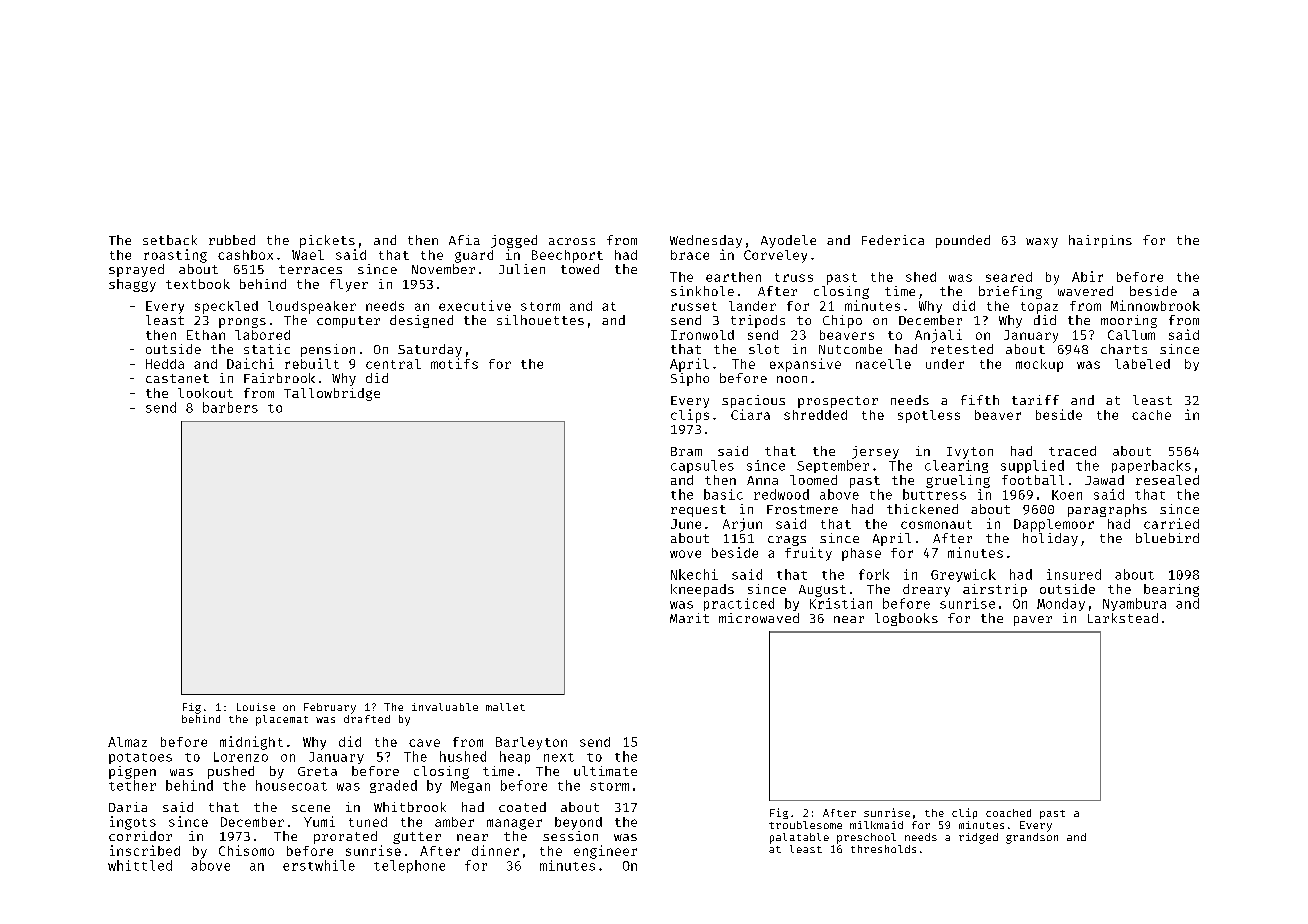 This image has height=924, width=1308. I want to click on hairpins, so click(1100, 241).
